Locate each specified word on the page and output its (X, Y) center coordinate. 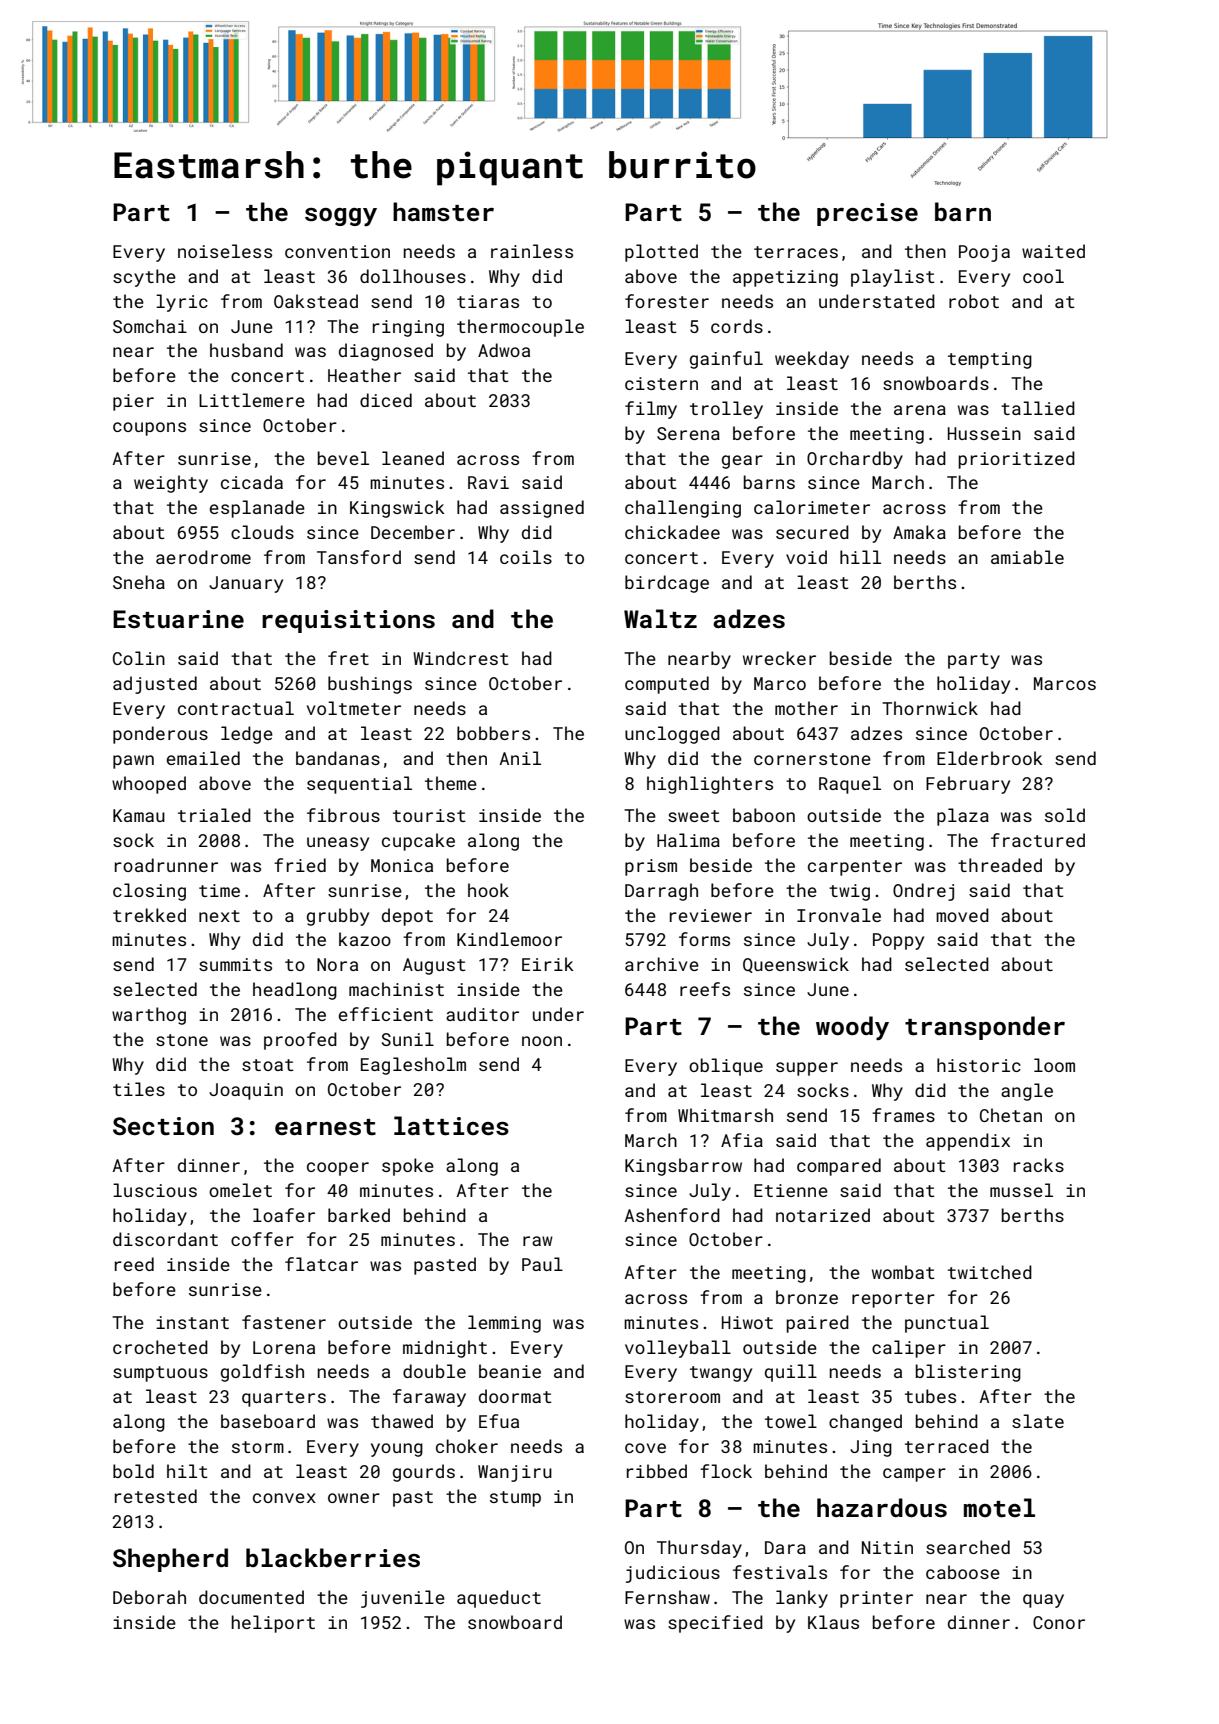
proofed (300, 1041)
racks (1039, 1165)
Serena (688, 433)
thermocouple (520, 328)
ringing (408, 328)
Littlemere (252, 400)
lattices (451, 1126)
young (397, 1450)
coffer (262, 1239)
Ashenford (672, 1215)
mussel (1021, 1190)
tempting (990, 360)
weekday (812, 360)
